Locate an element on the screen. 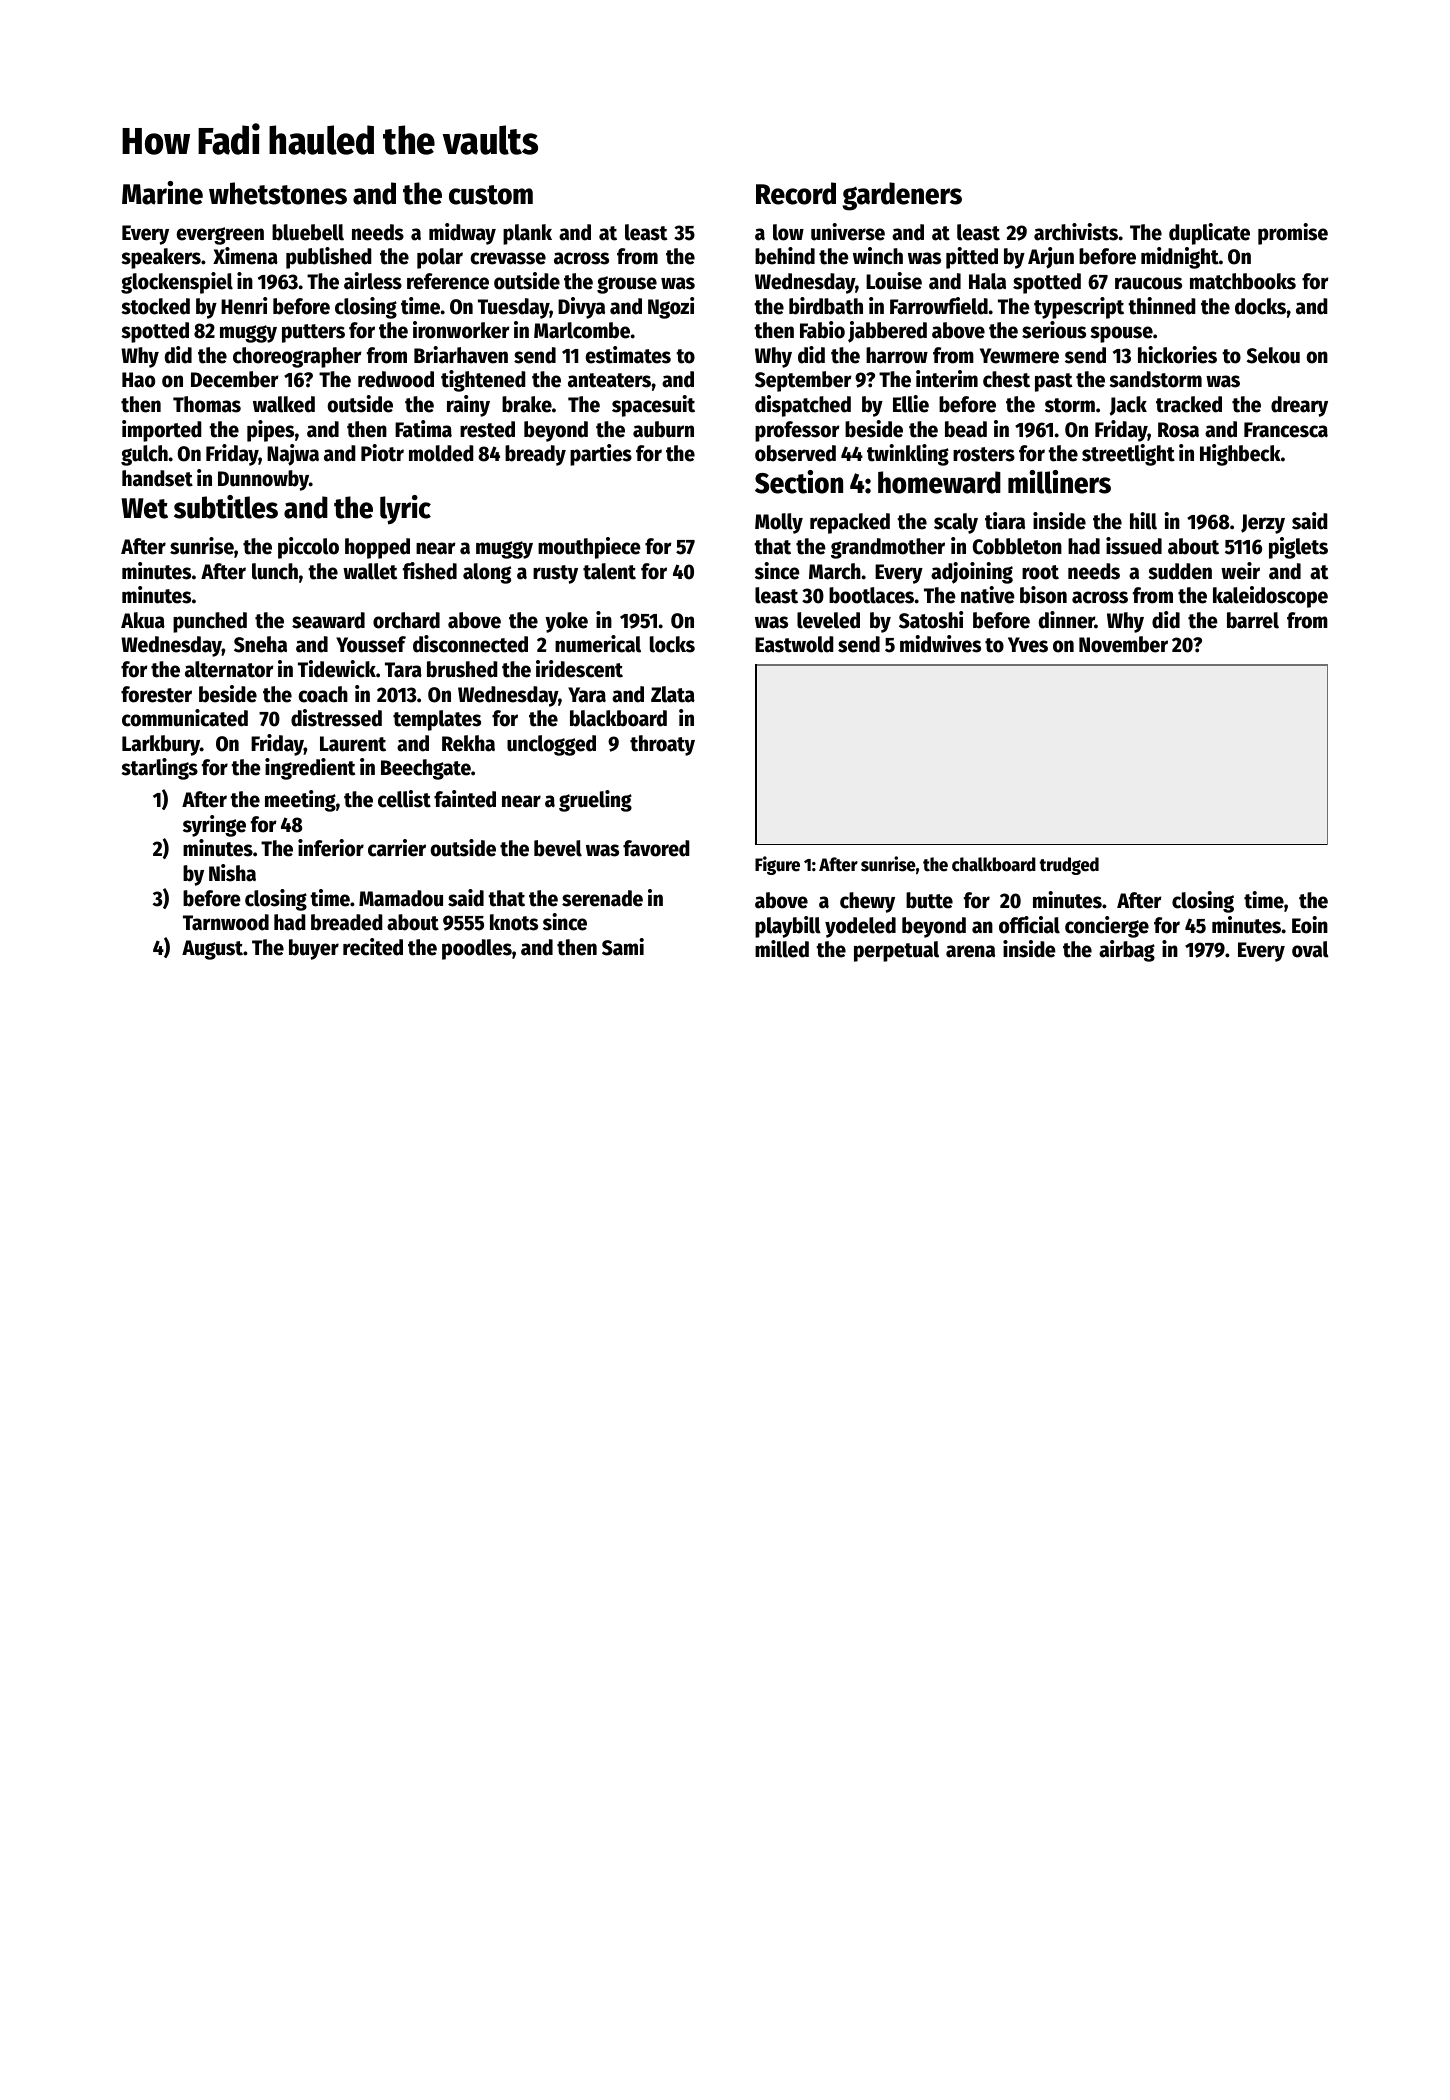 The width and height of the screenshot is (1450, 2100). November is located at coordinates (1123, 644).
